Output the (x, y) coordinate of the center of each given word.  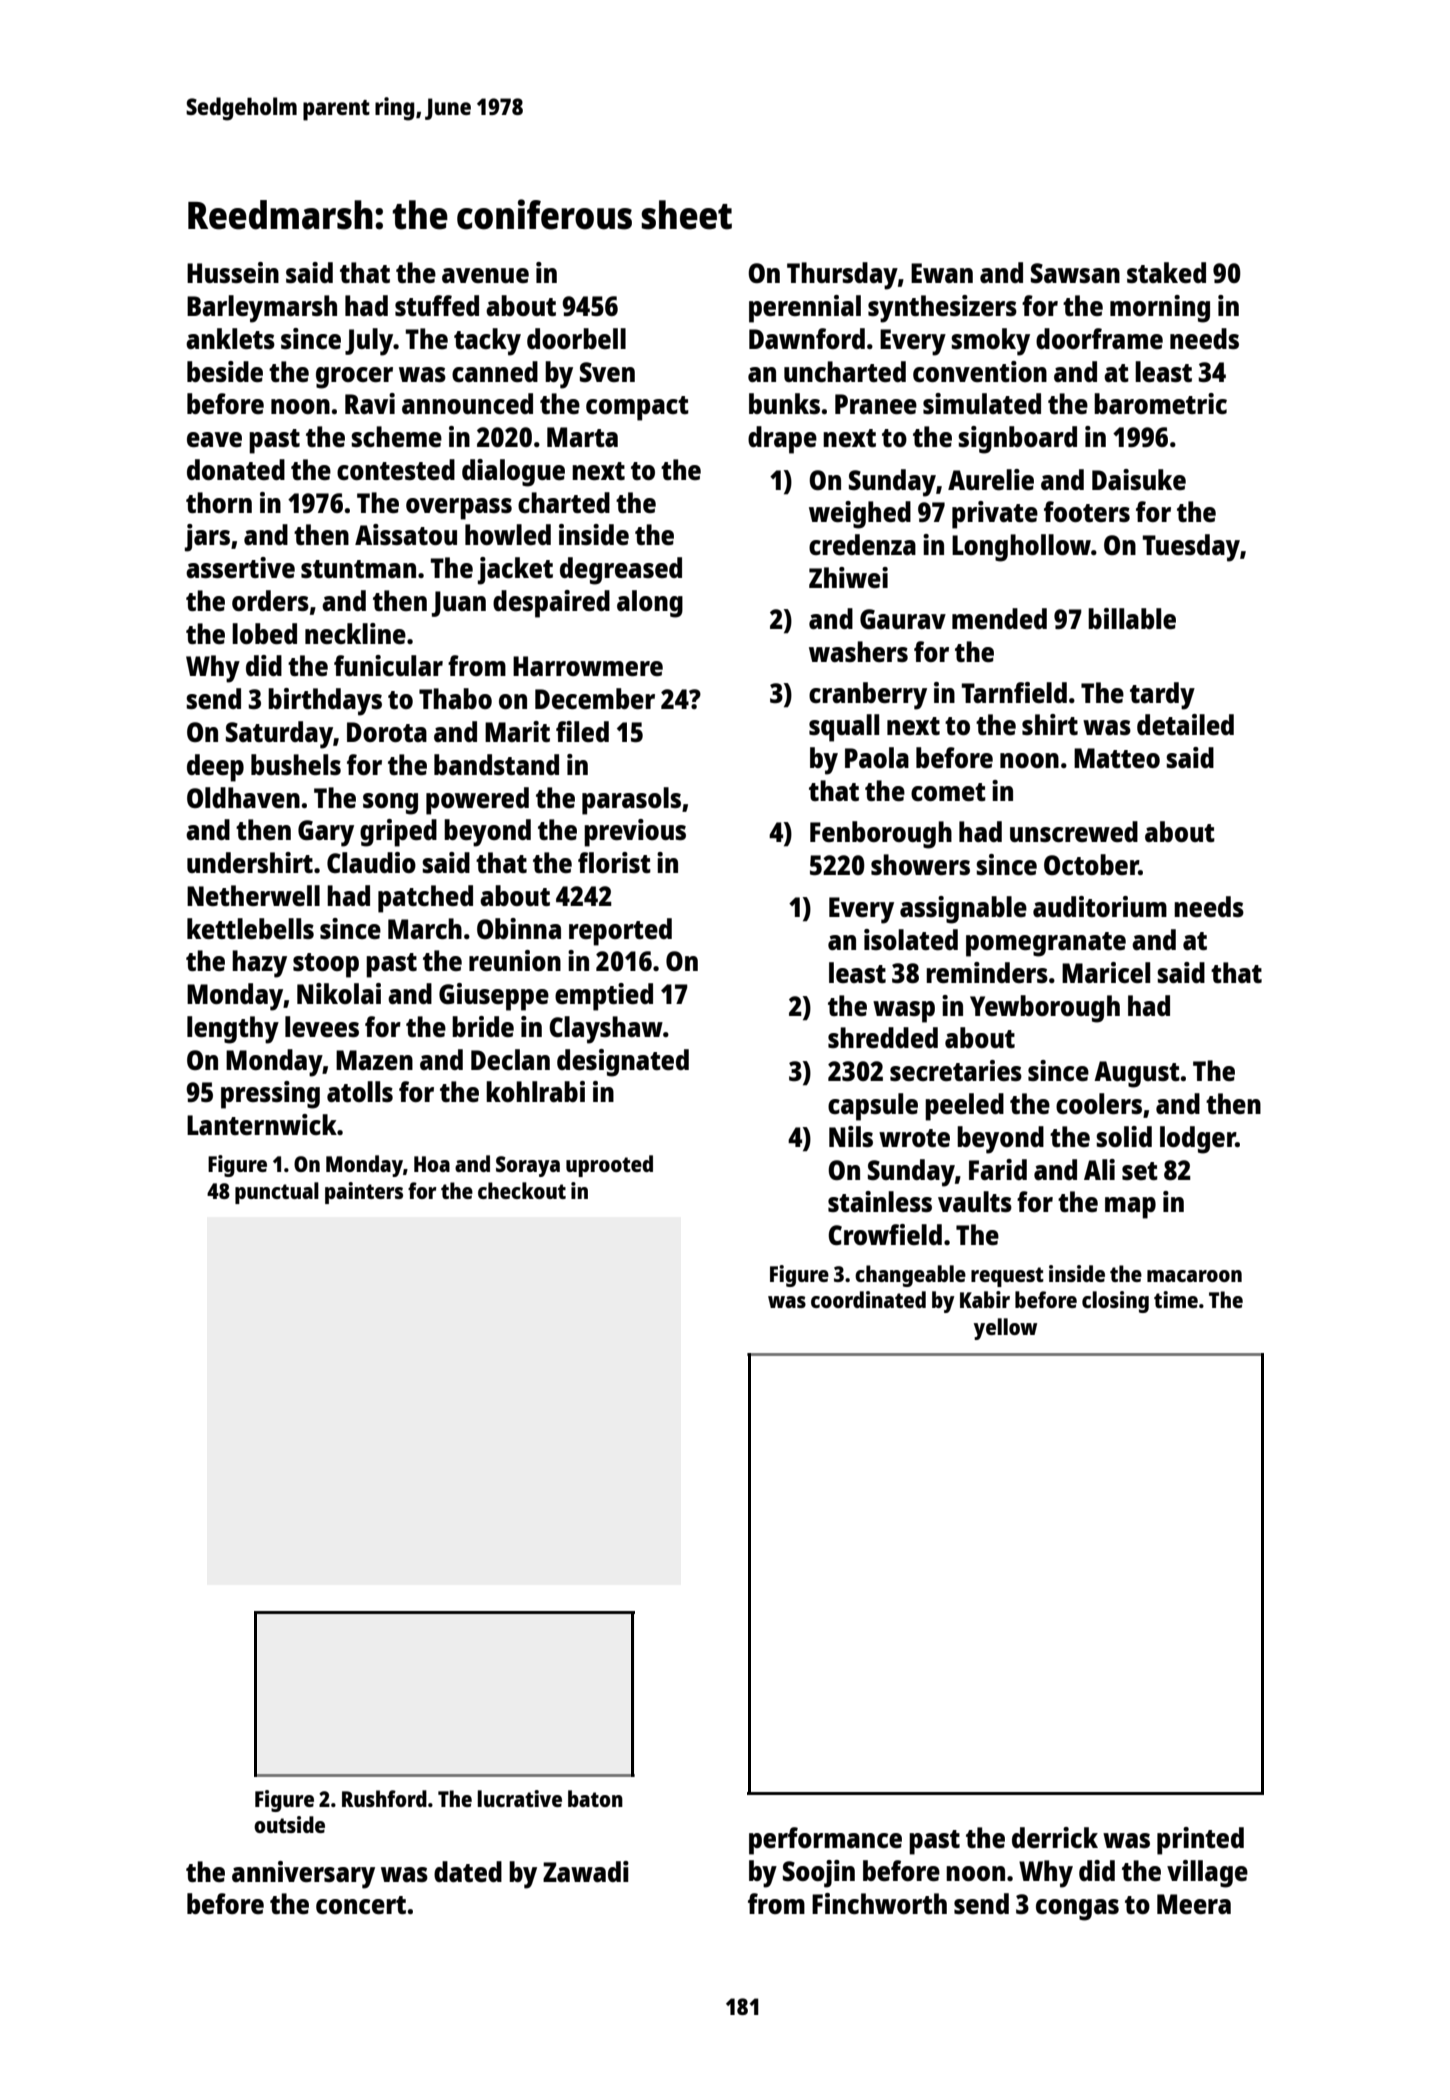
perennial (805, 309)
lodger (1198, 1140)
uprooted (609, 1166)
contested (396, 469)
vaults (975, 1201)
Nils (851, 1136)
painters (364, 1193)
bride (483, 1026)
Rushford (384, 1798)
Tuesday (1191, 548)
